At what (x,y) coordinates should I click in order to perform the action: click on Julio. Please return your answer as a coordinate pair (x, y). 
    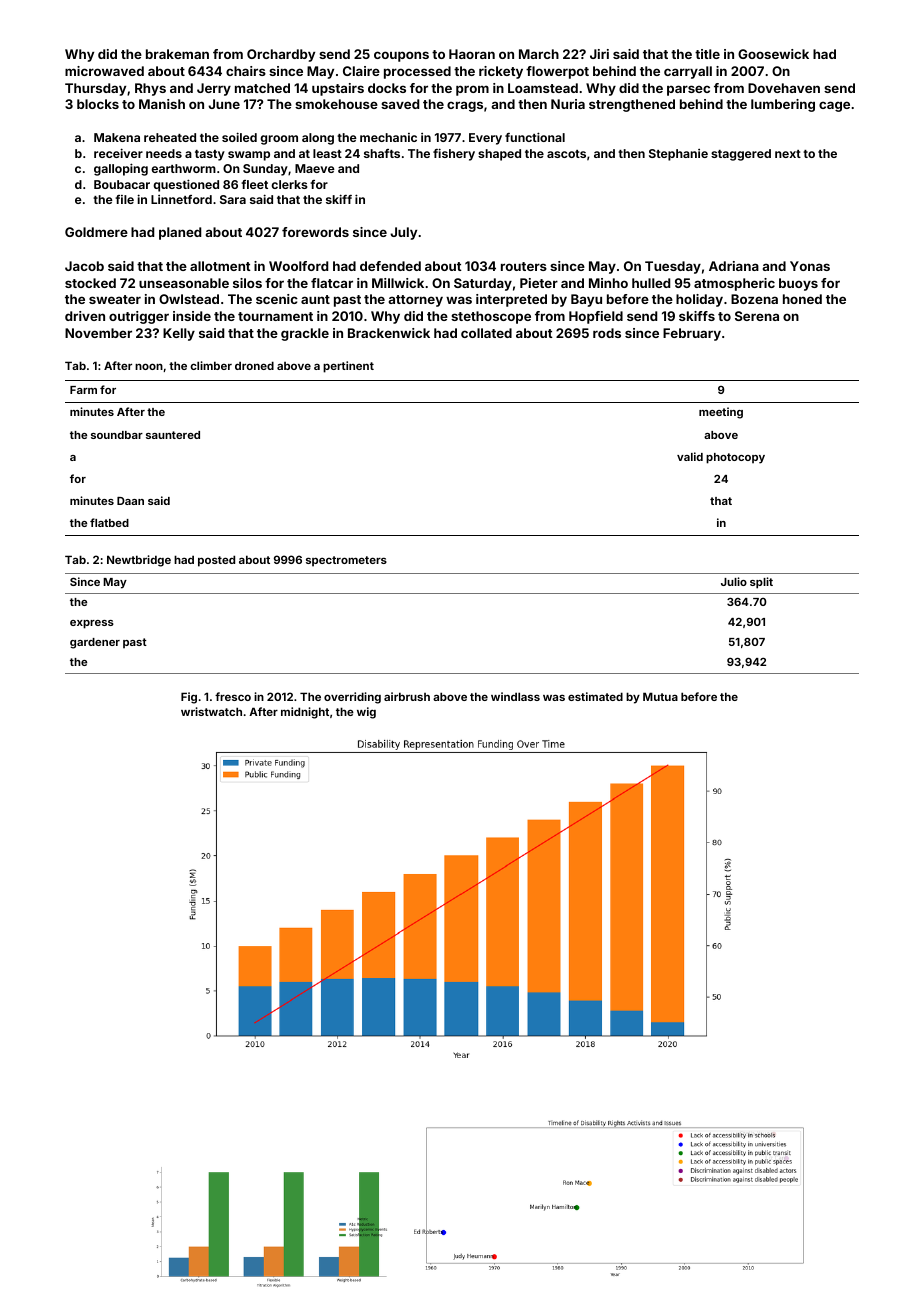
    Looking at the image, I should click on (734, 581).
